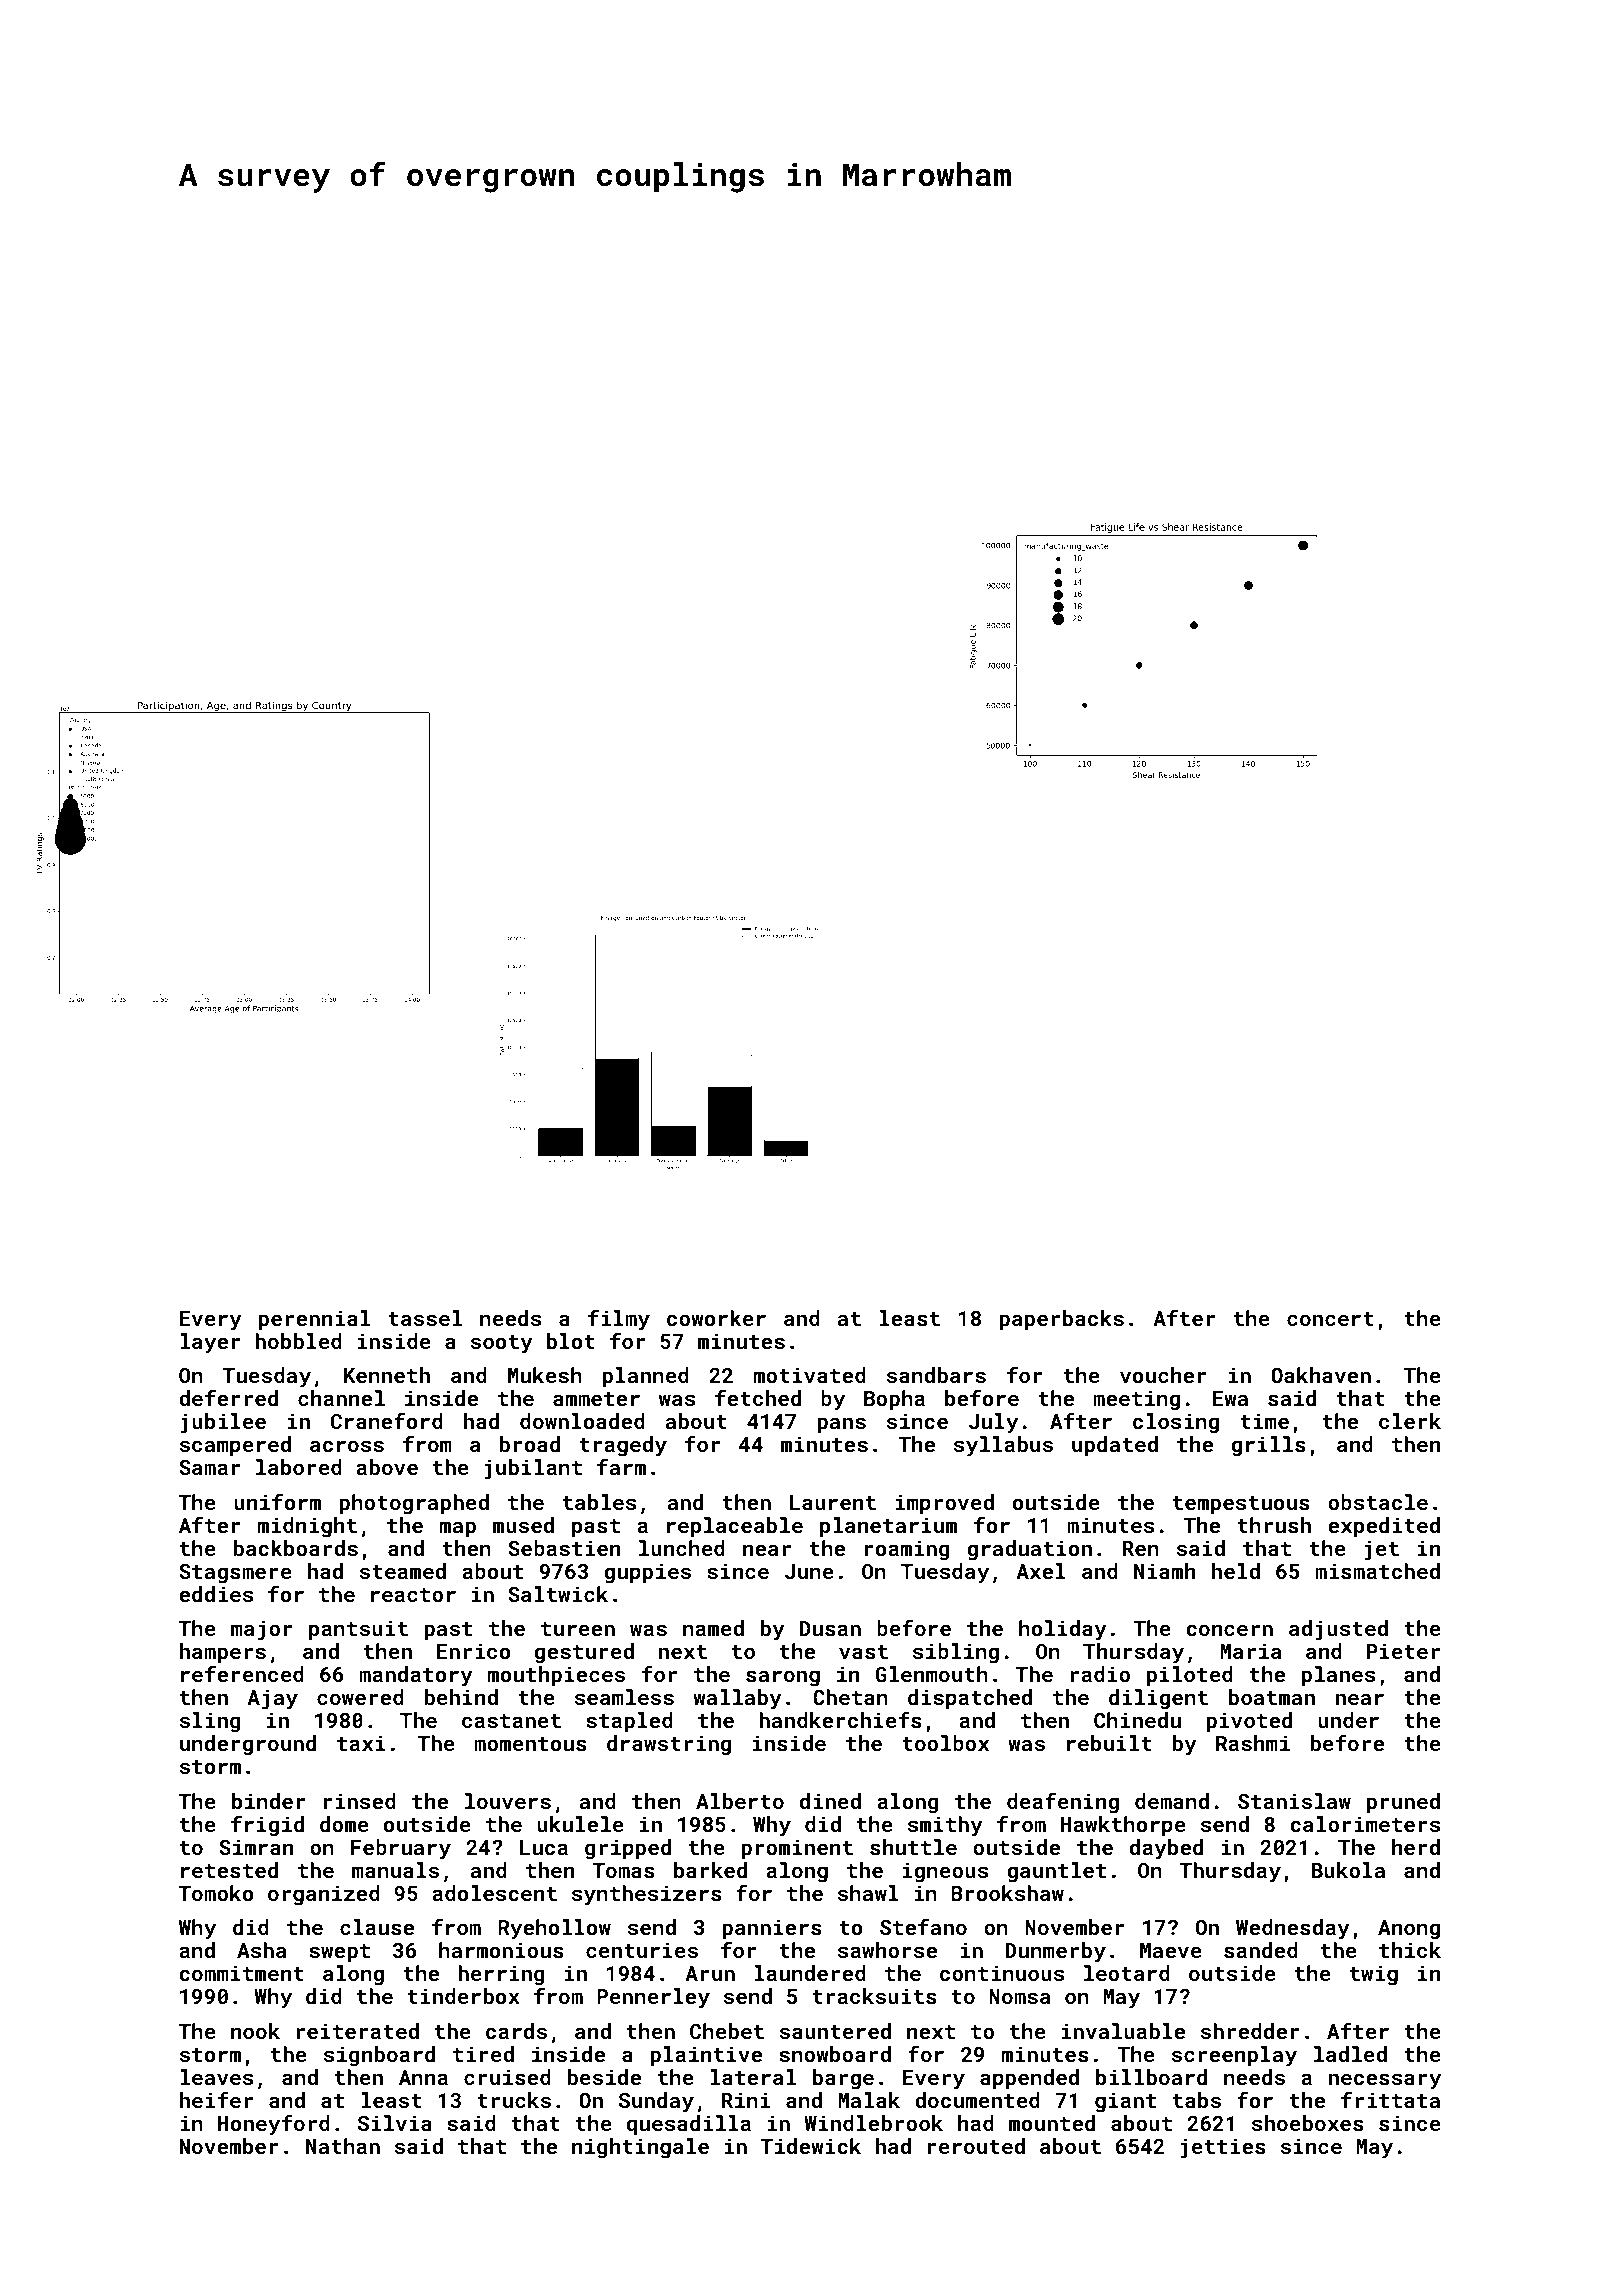 Image resolution: width=1620 pixels, height=2292 pixels. Describe the element at coordinates (1019, 1996) in the document. I see `Nomsa` at that location.
